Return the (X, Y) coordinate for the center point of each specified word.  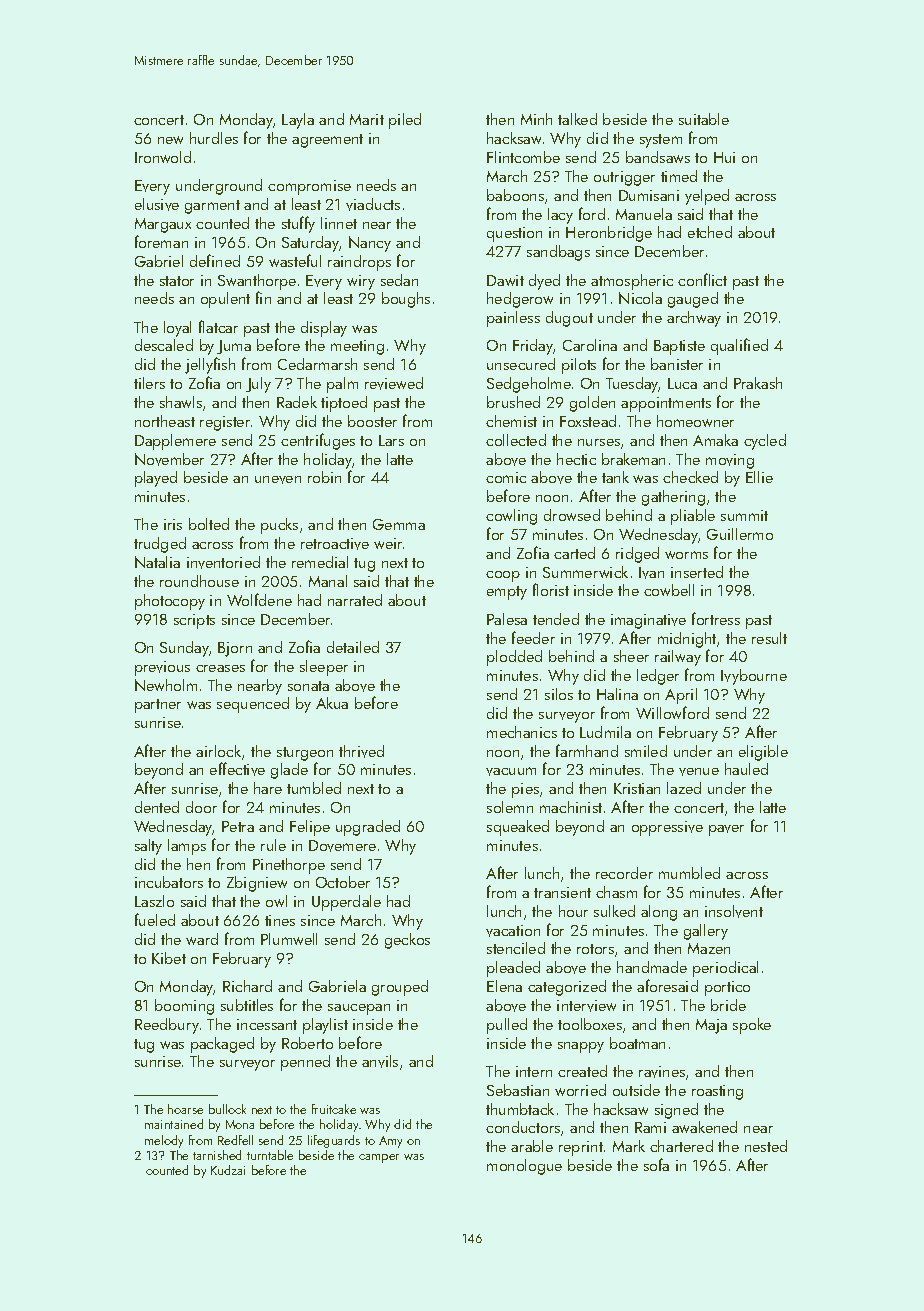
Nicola (640, 298)
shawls (181, 402)
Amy (390, 1142)
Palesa (507, 619)
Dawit (505, 280)
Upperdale (346, 903)
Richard (247, 986)
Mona (240, 1124)
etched (710, 232)
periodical (725, 969)
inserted (697, 572)
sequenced (253, 705)
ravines (662, 1072)
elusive (157, 204)
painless (513, 319)
